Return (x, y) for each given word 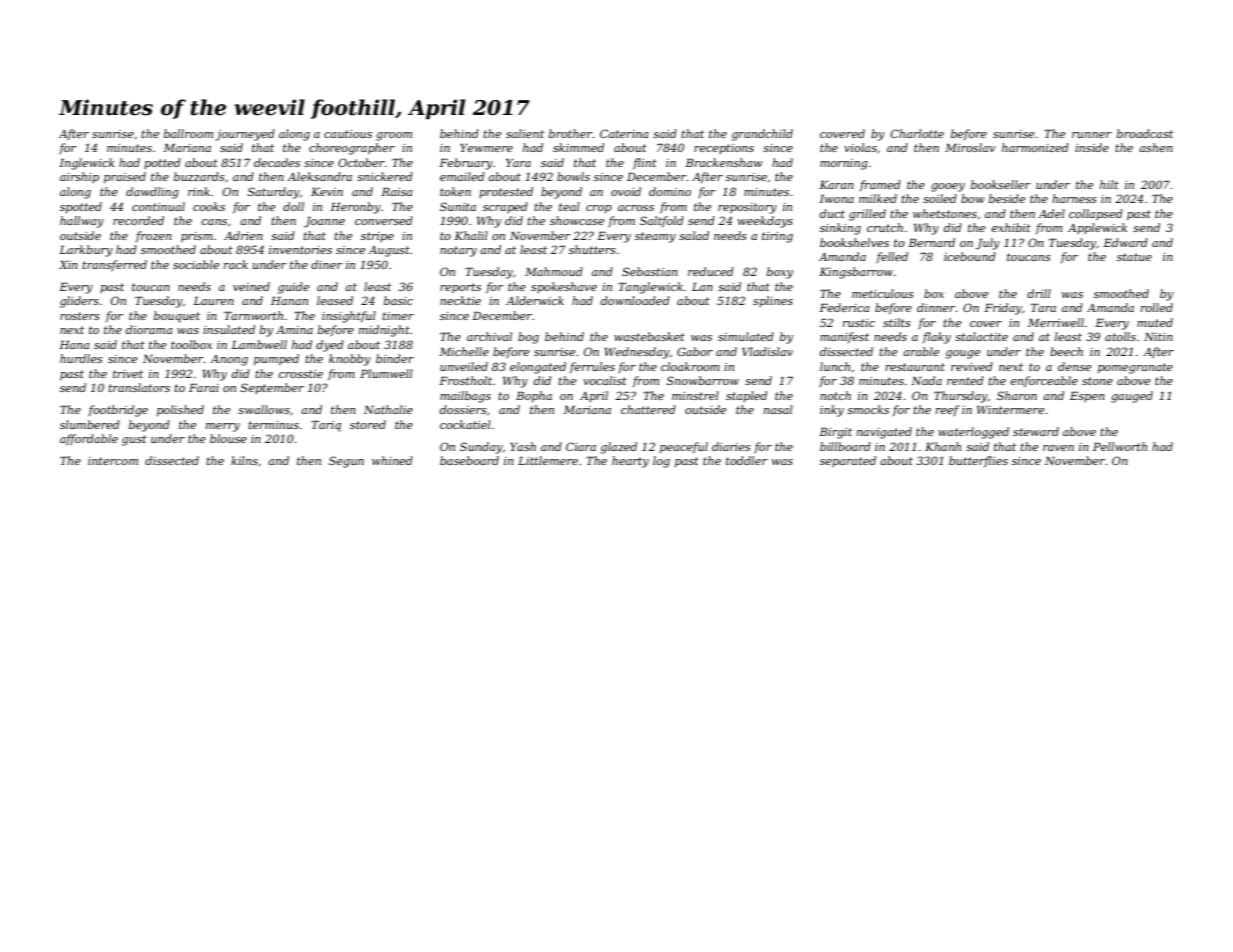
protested (506, 192)
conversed (384, 220)
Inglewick (87, 164)
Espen (1087, 396)
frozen (154, 236)
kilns (244, 460)
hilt (1109, 184)
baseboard (469, 460)
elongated (538, 368)
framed (880, 185)
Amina (294, 330)
